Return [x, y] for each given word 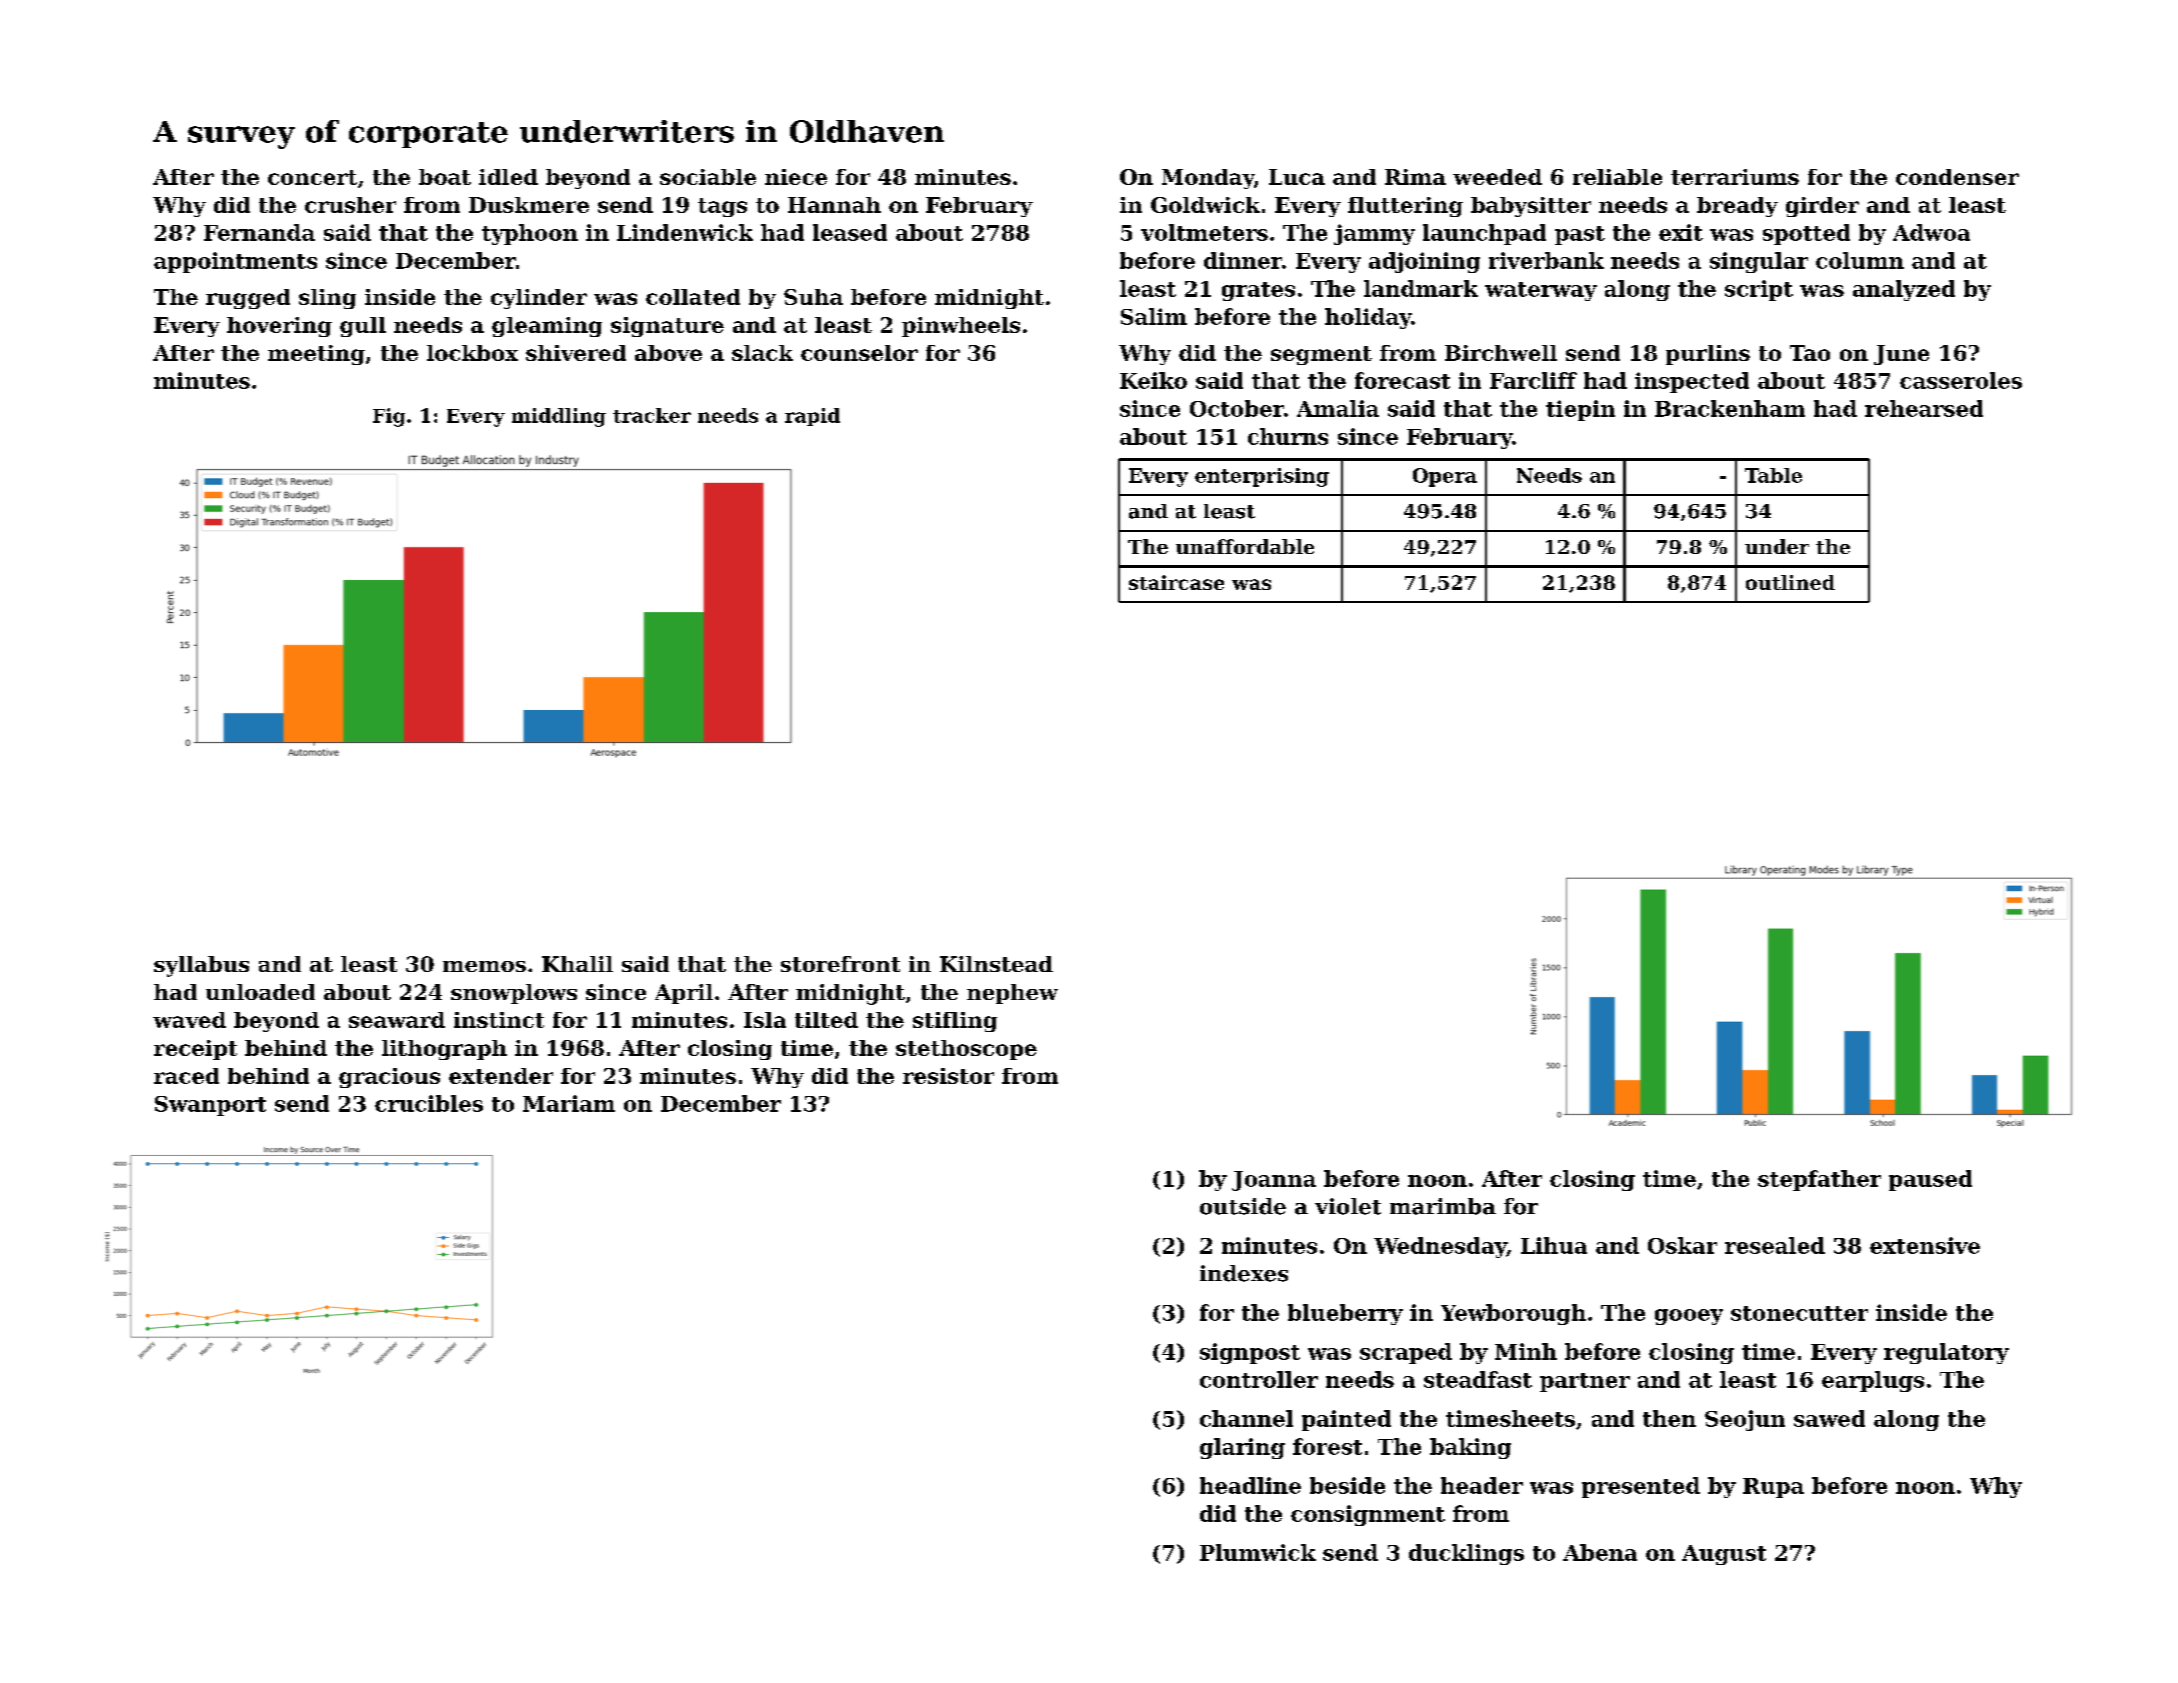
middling [559, 417]
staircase [1176, 582]
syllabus [201, 966]
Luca [1297, 177]
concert [312, 177]
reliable [1617, 177]
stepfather [1819, 1180]
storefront [840, 964]
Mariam [569, 1103]
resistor [948, 1076]
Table [1773, 475]
